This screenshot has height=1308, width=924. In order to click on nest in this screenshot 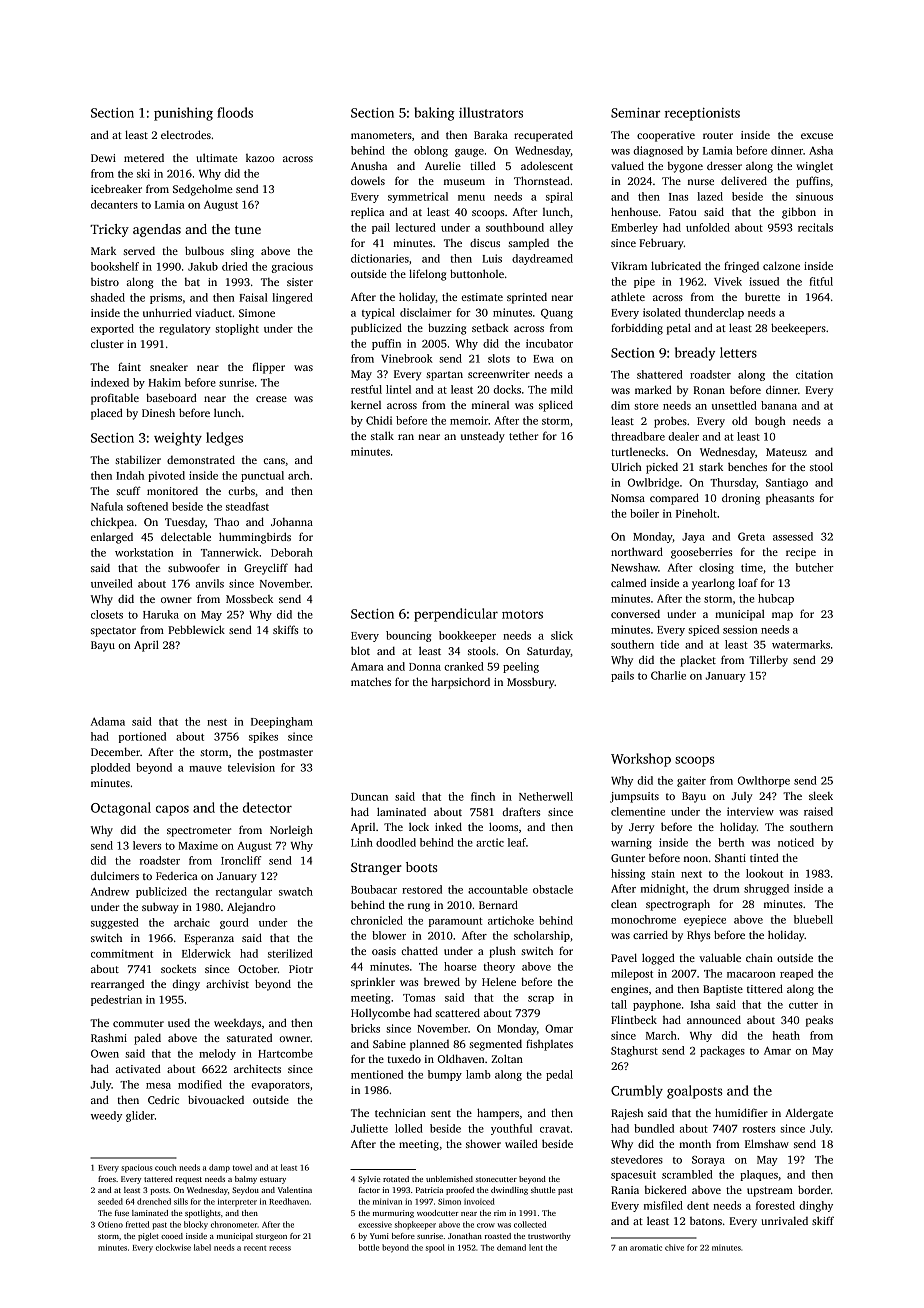, I will do `click(217, 722)`.
